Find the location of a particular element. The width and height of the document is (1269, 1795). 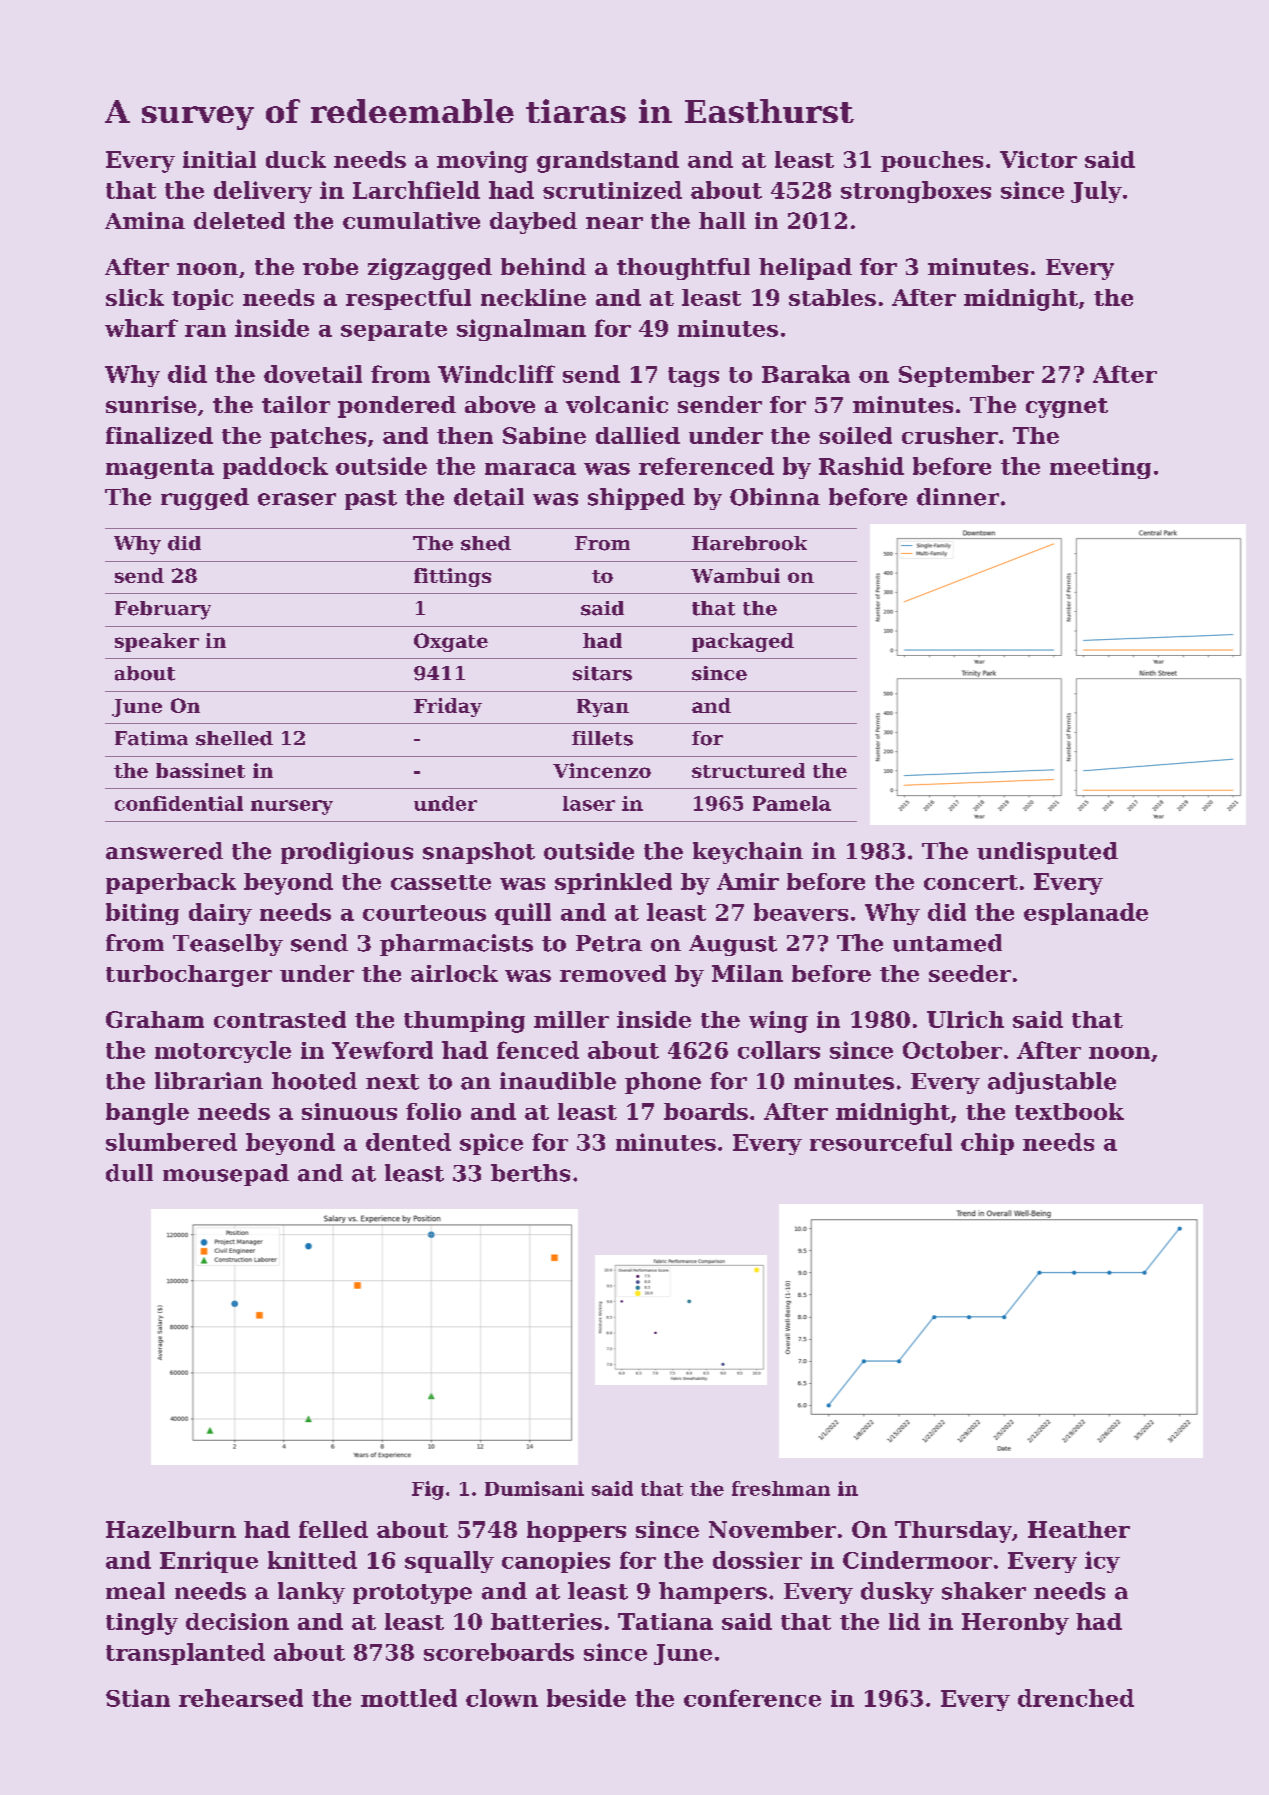

phone is located at coordinates (663, 1083).
